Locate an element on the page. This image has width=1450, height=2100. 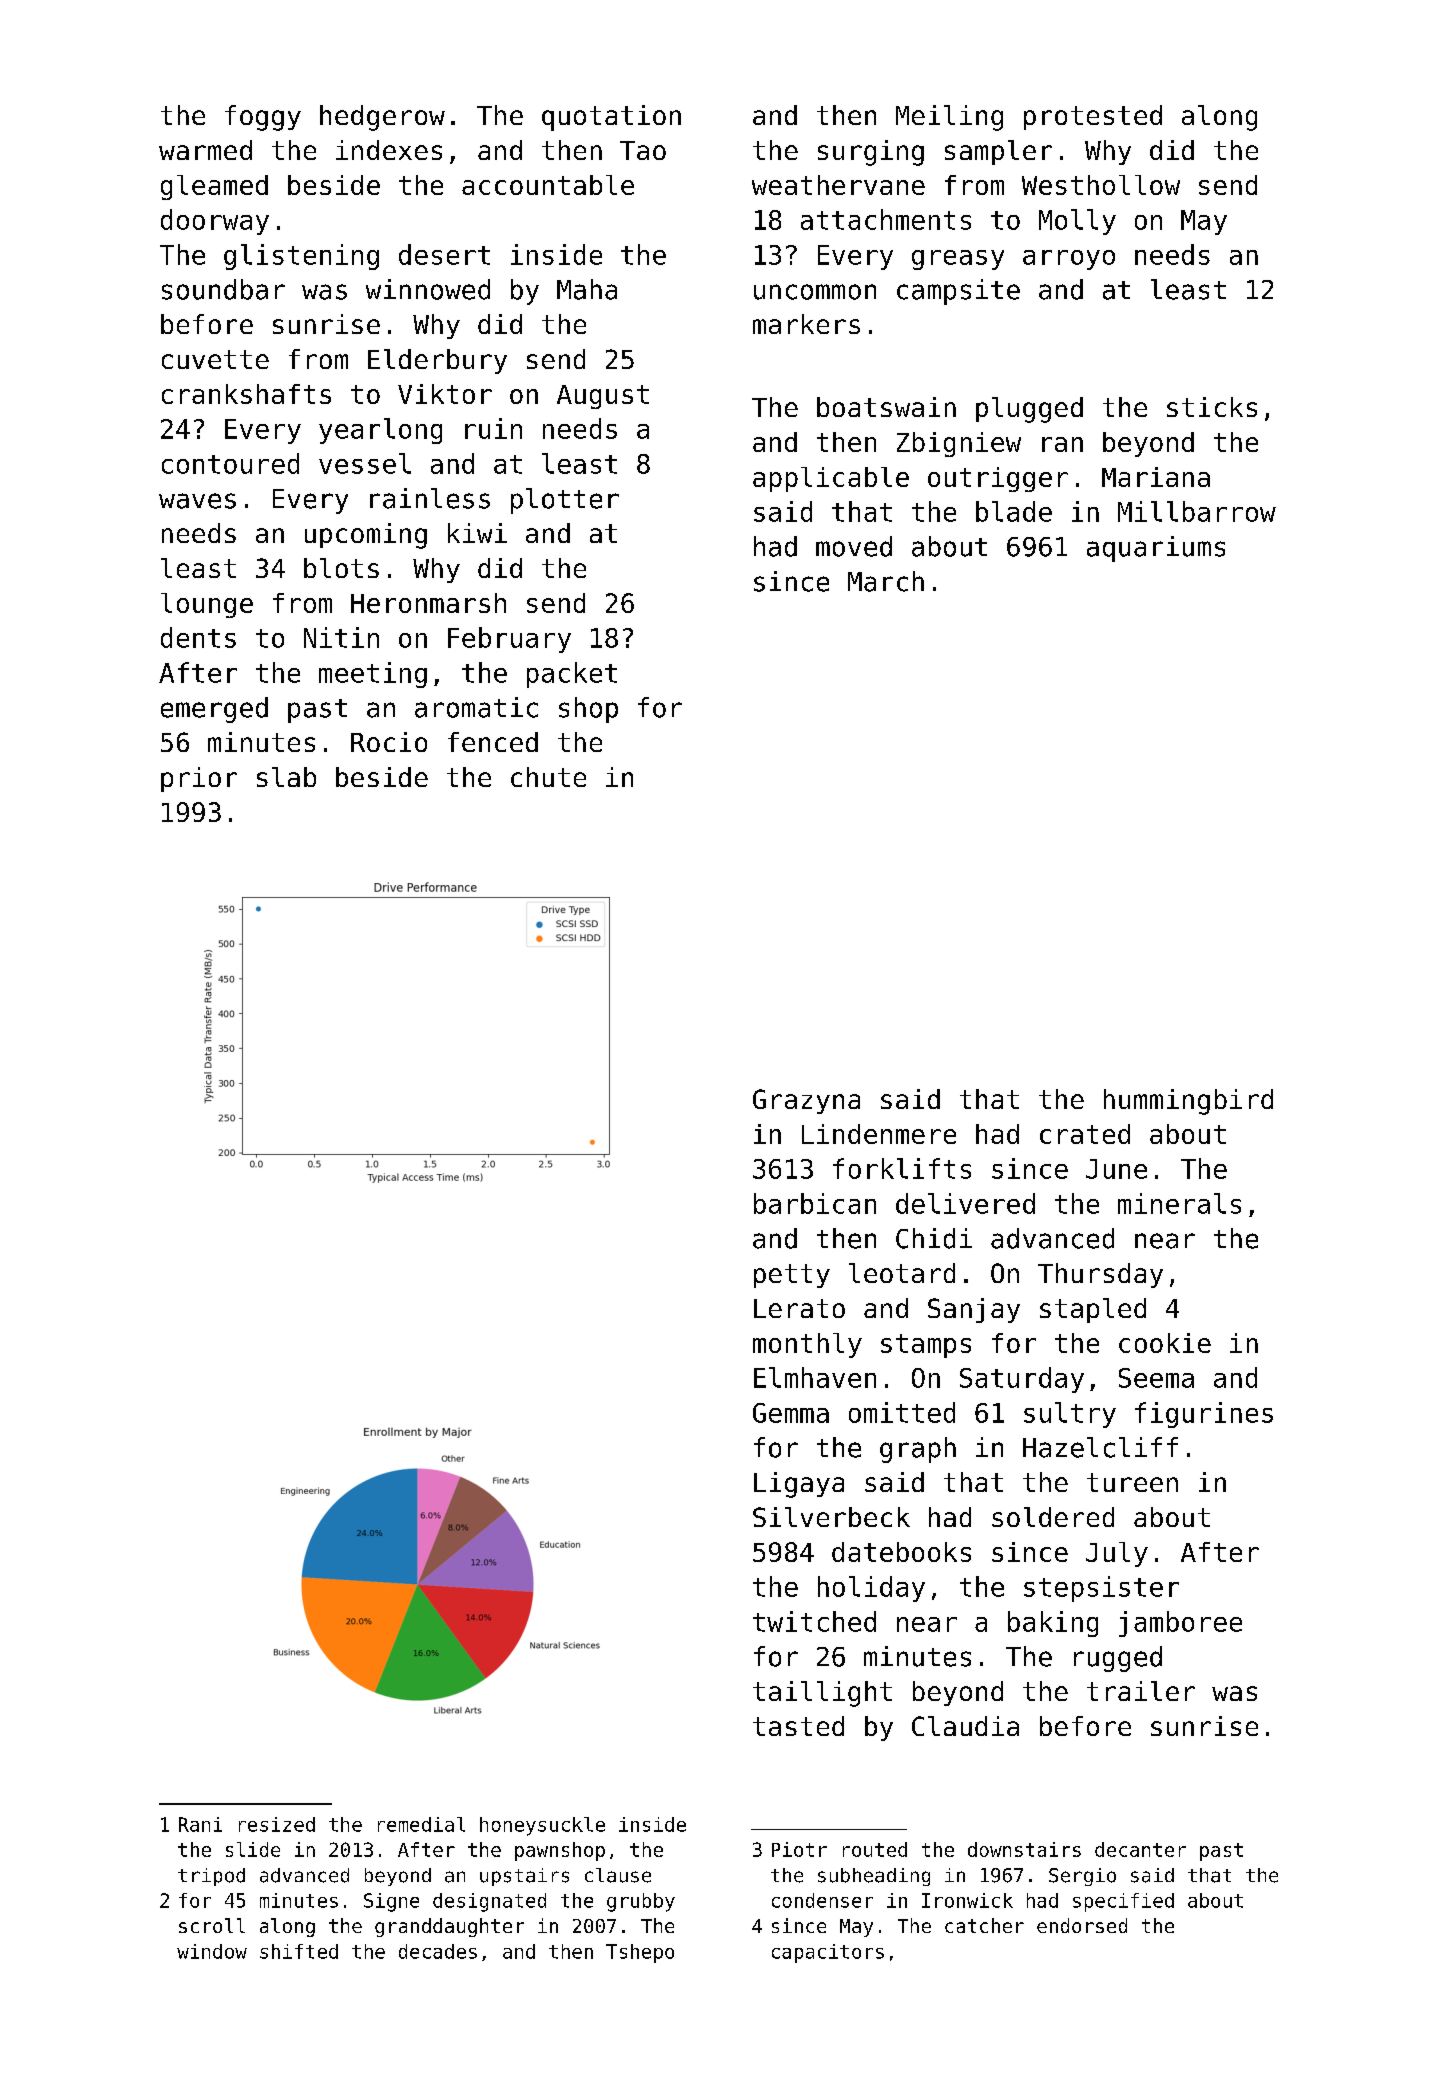
Rocio is located at coordinates (389, 742).
